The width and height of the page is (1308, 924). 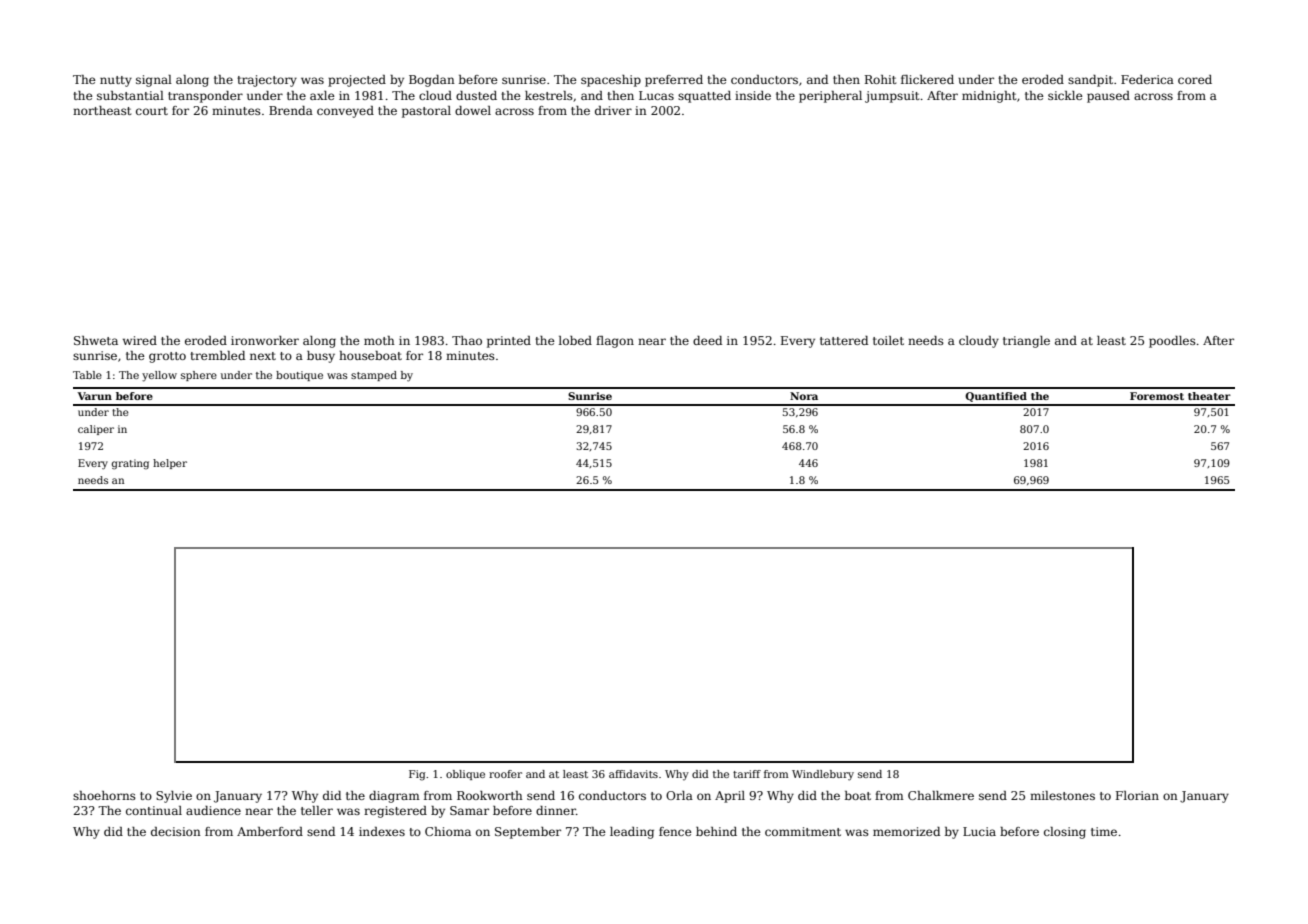 I want to click on helper, so click(x=170, y=464).
